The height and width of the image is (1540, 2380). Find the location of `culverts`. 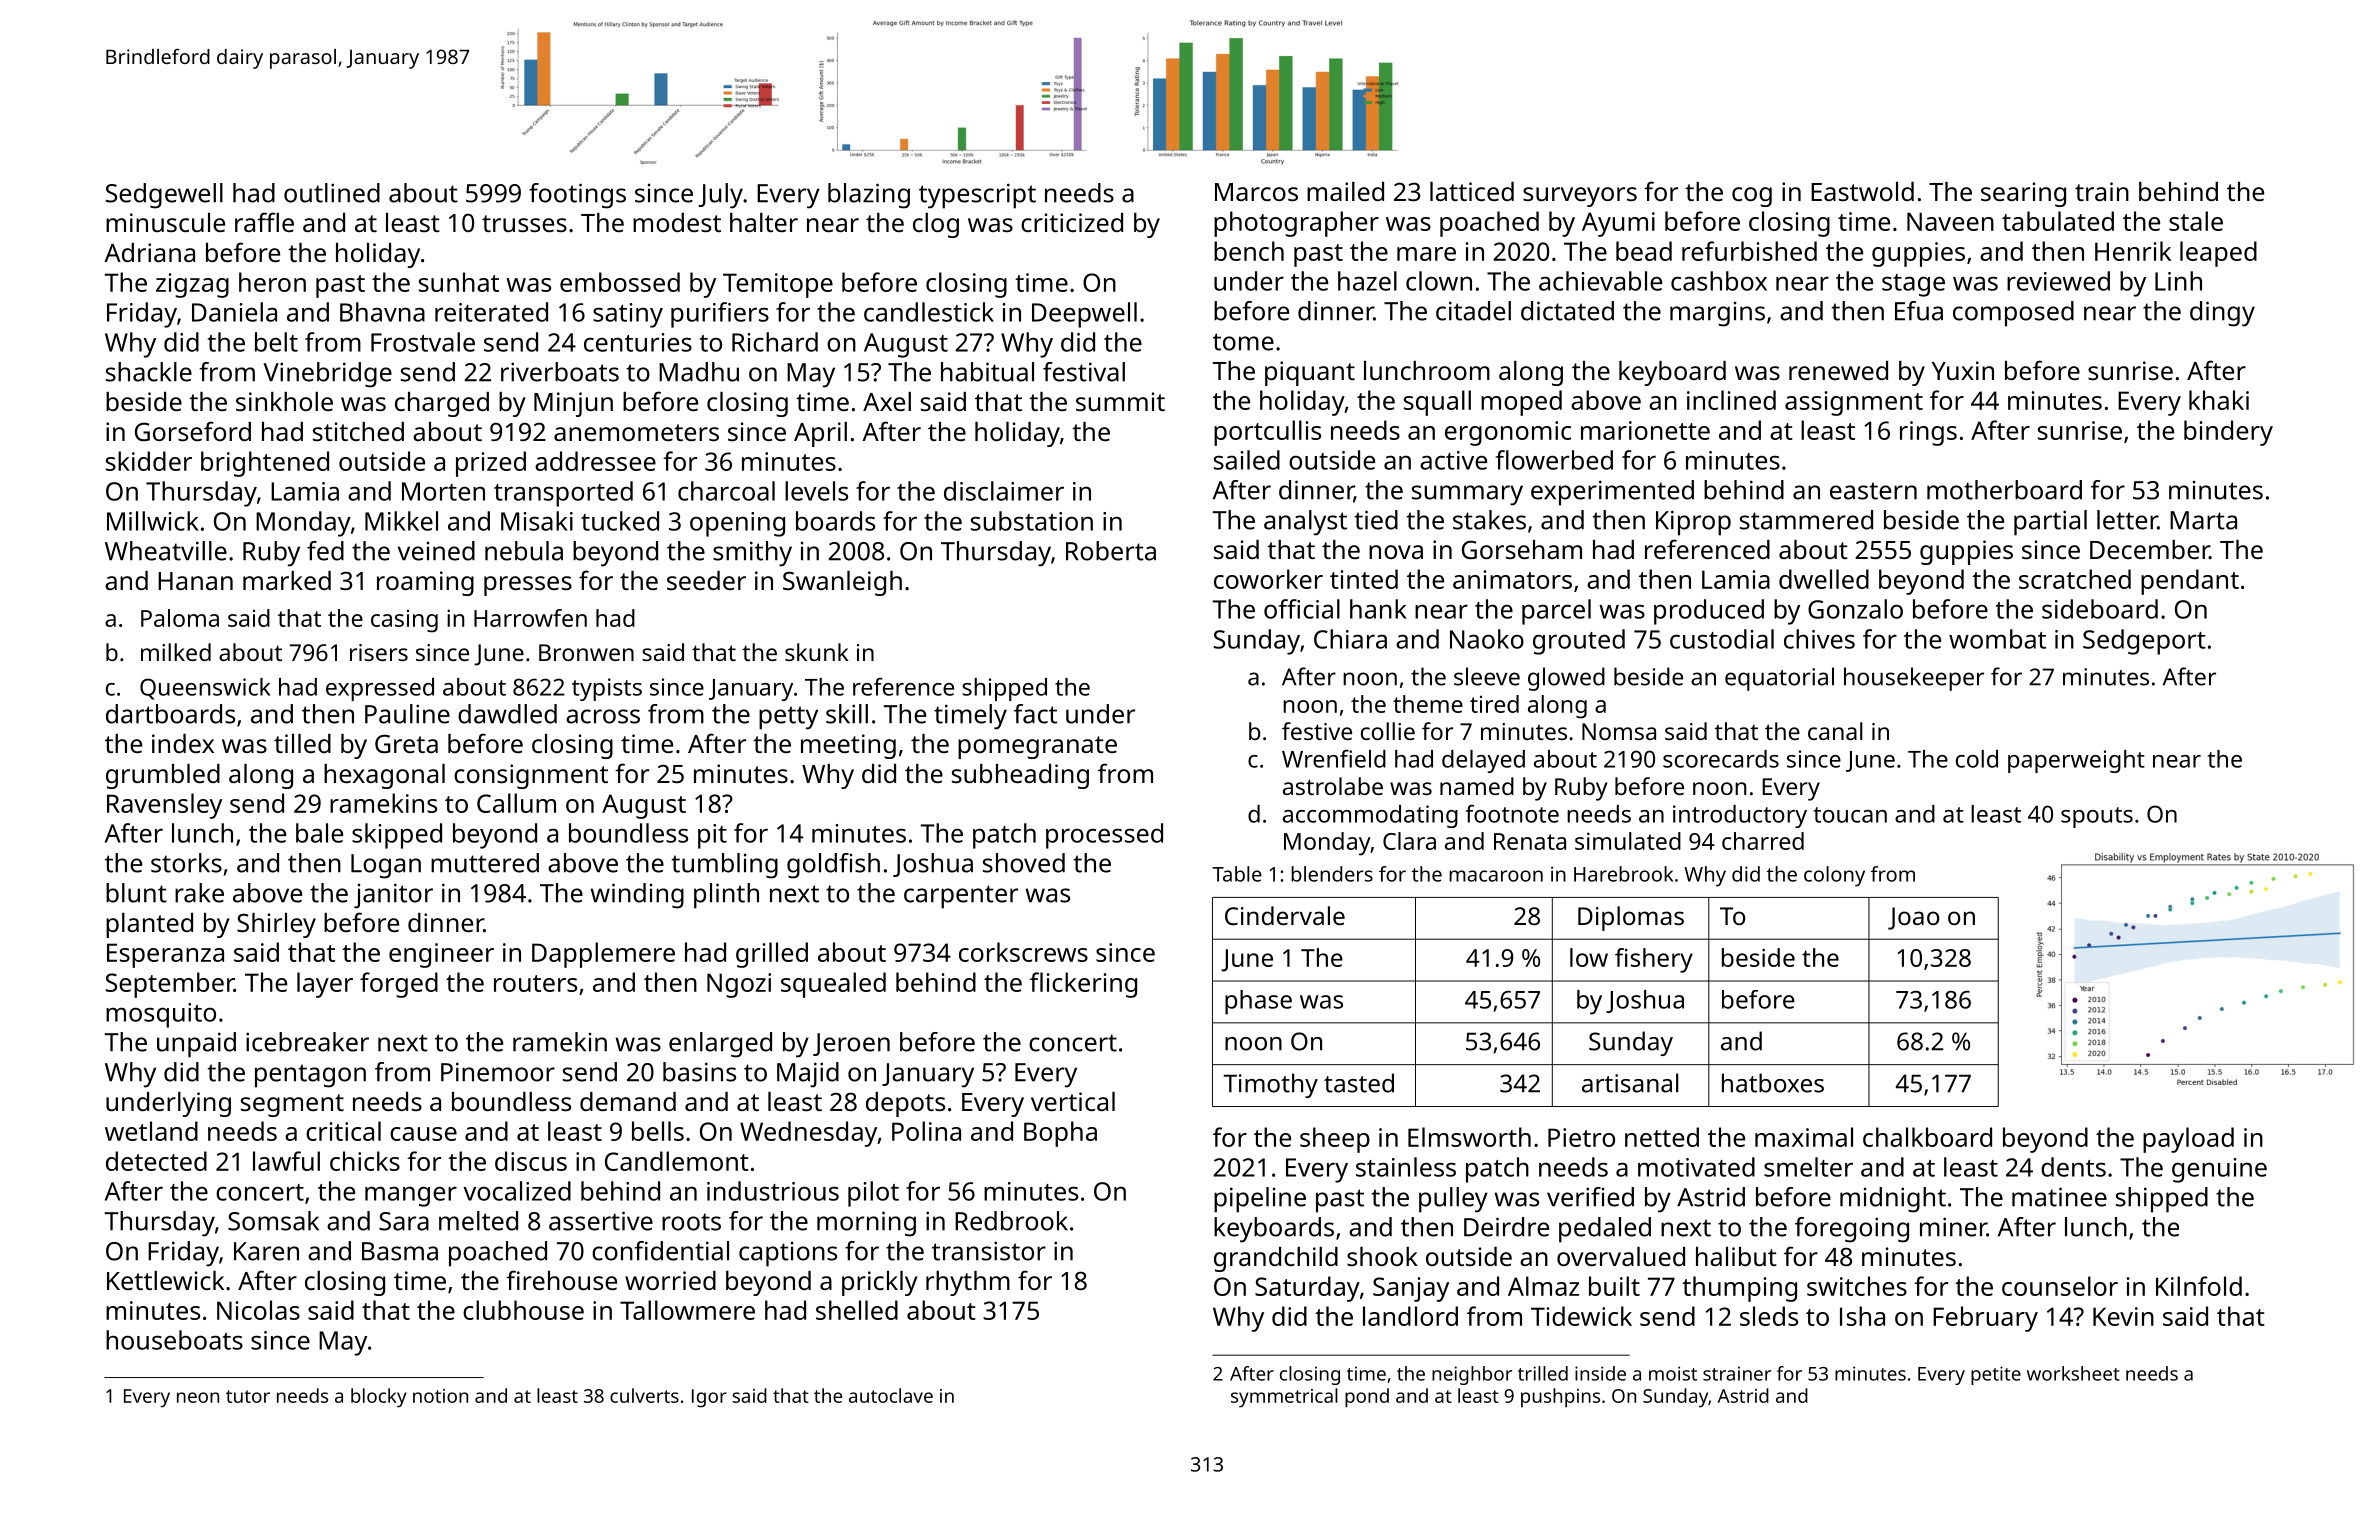

culverts is located at coordinates (644, 1395).
